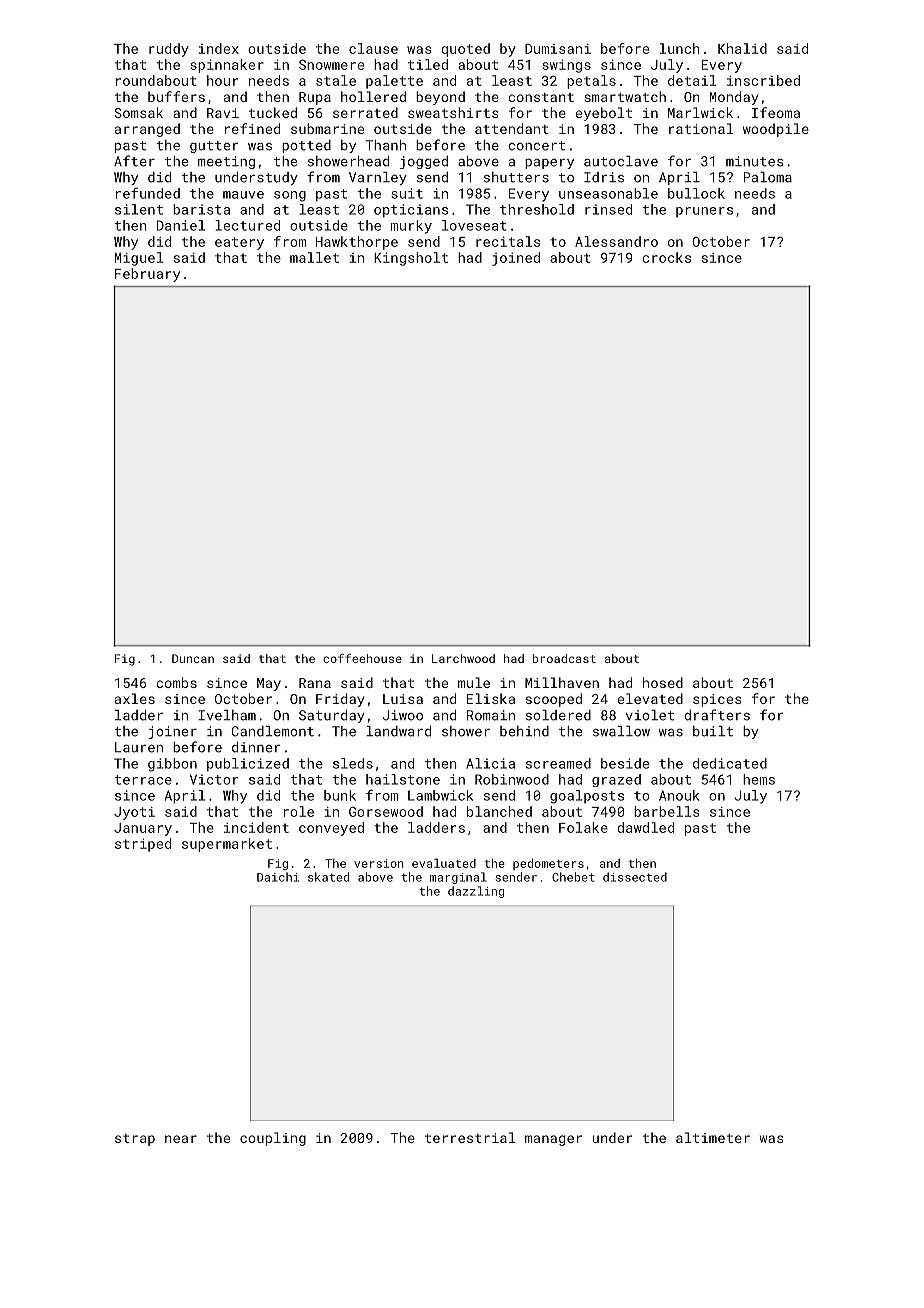 This screenshot has height=1308, width=924. Describe the element at coordinates (143, 845) in the screenshot. I see `striped` at that location.
